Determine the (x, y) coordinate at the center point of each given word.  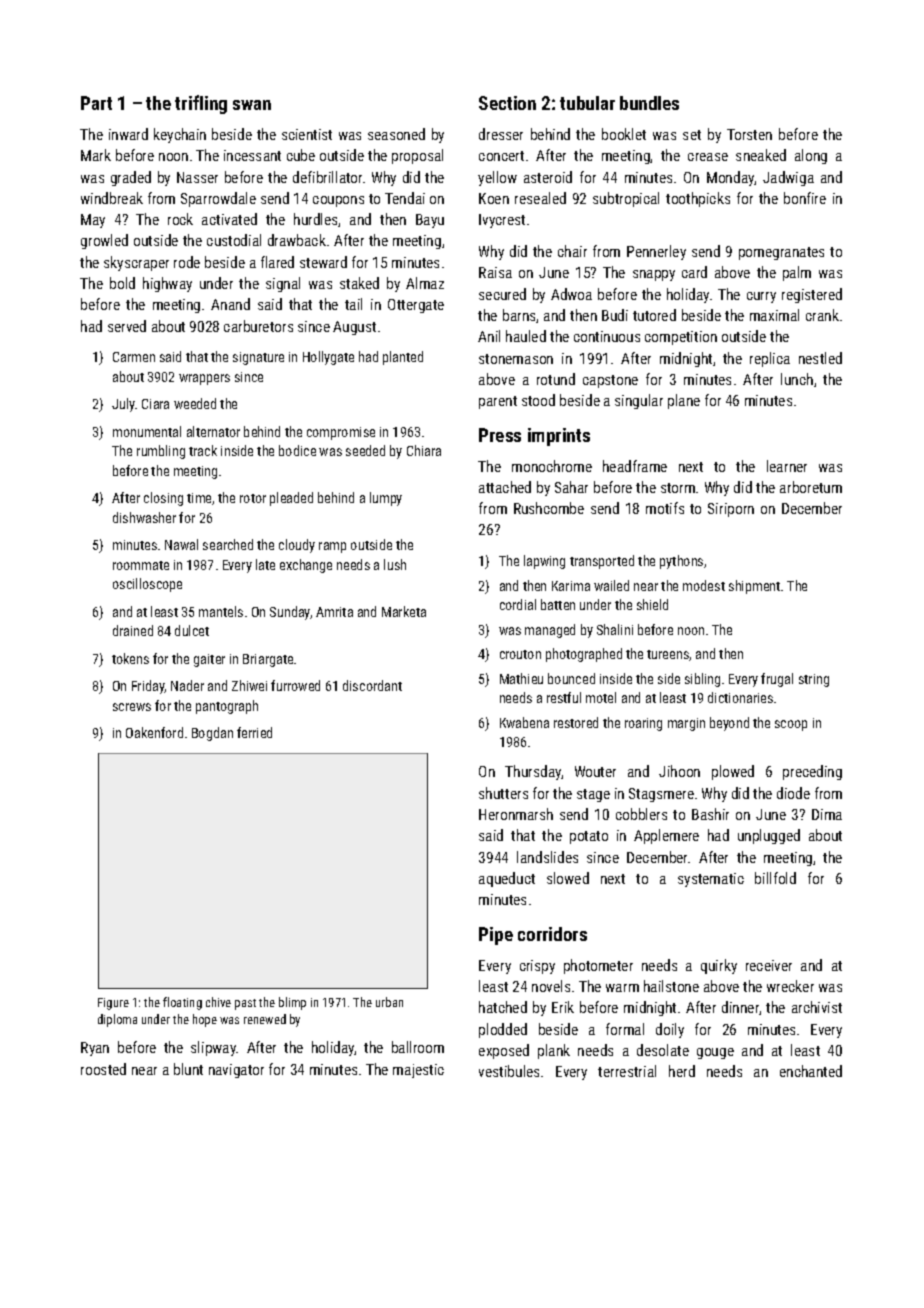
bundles (649, 103)
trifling (201, 104)
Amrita (334, 612)
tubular (587, 103)
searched (228, 544)
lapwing (544, 562)
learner (787, 466)
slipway (214, 1048)
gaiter (209, 660)
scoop (791, 725)
